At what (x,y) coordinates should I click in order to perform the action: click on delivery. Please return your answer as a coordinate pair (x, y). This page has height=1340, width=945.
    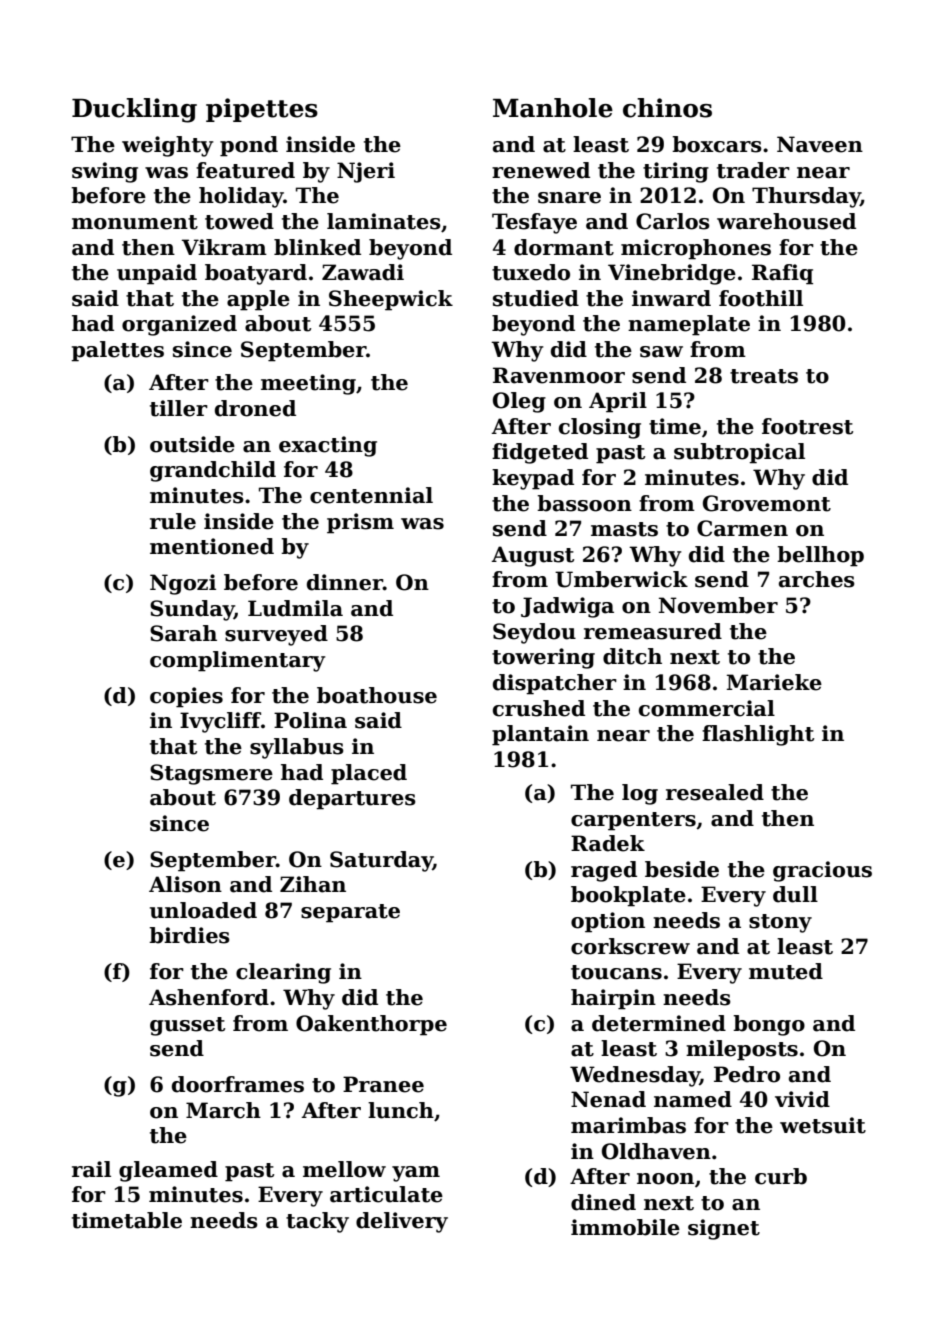
    Looking at the image, I should click on (402, 1222).
